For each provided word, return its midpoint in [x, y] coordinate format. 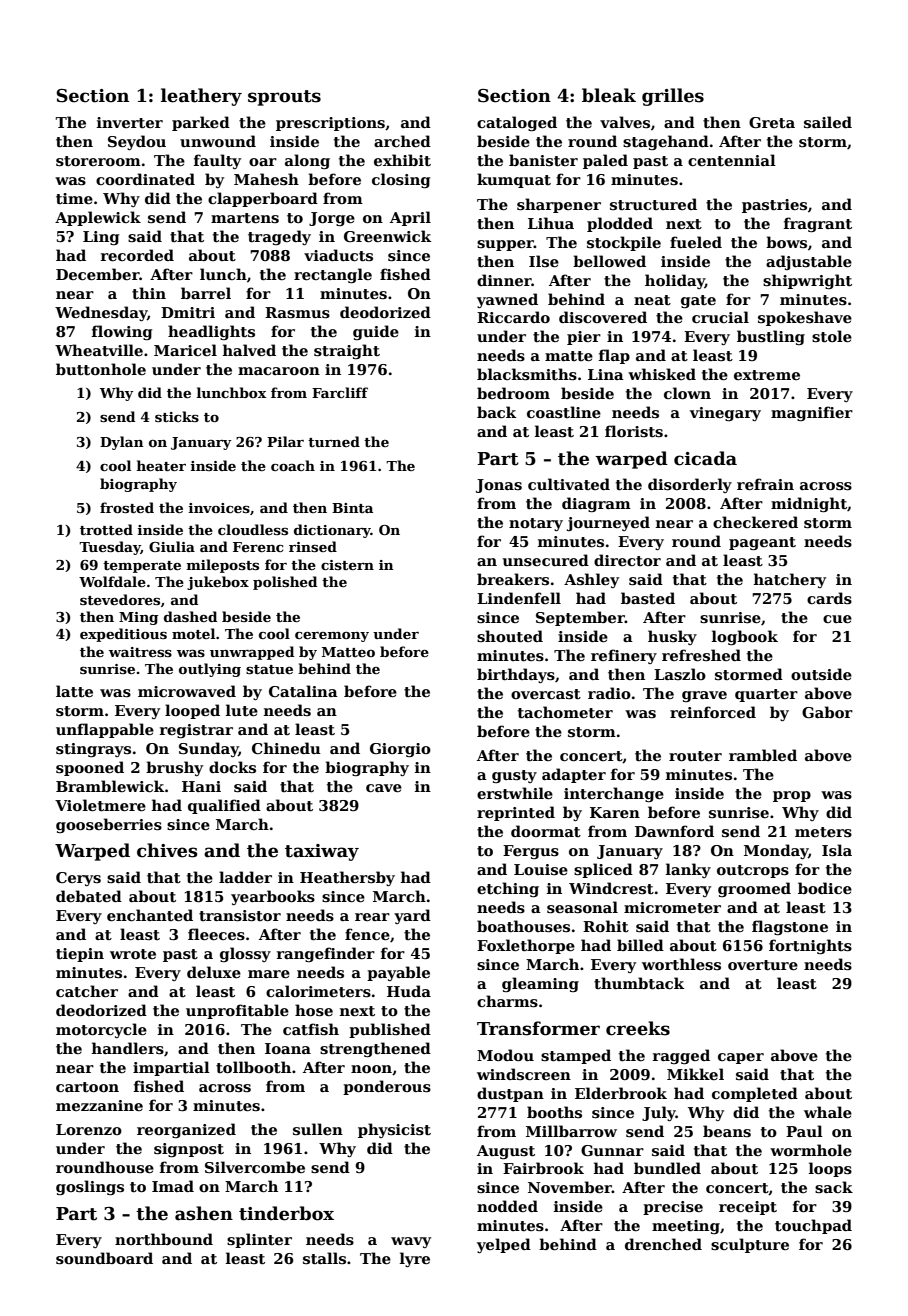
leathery [201, 97]
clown [687, 393]
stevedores [120, 599]
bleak [609, 95]
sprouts [284, 98]
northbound [164, 1239]
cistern [347, 565]
